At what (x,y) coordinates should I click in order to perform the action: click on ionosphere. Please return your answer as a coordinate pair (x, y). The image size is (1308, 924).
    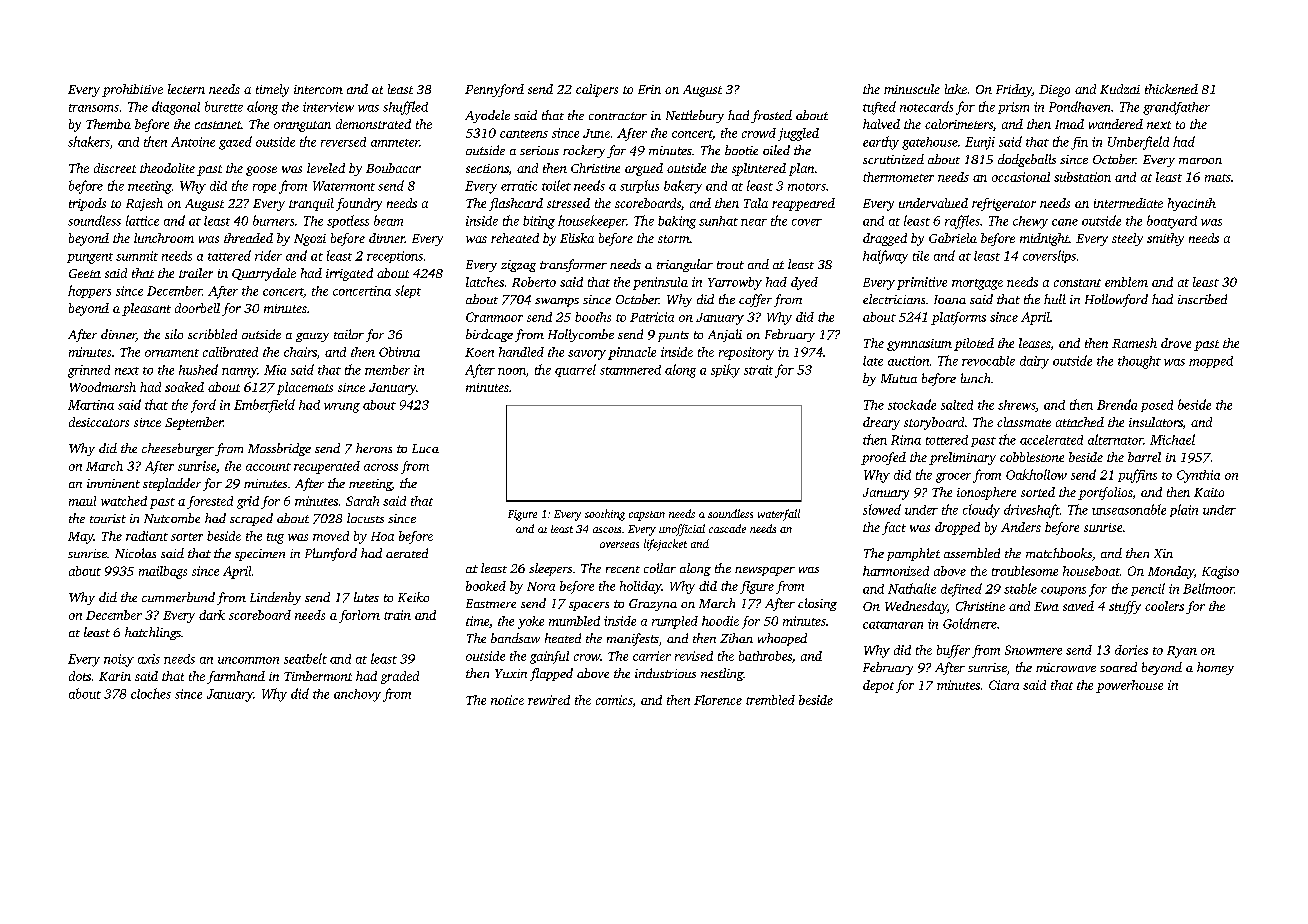
    Looking at the image, I should click on (986, 493).
